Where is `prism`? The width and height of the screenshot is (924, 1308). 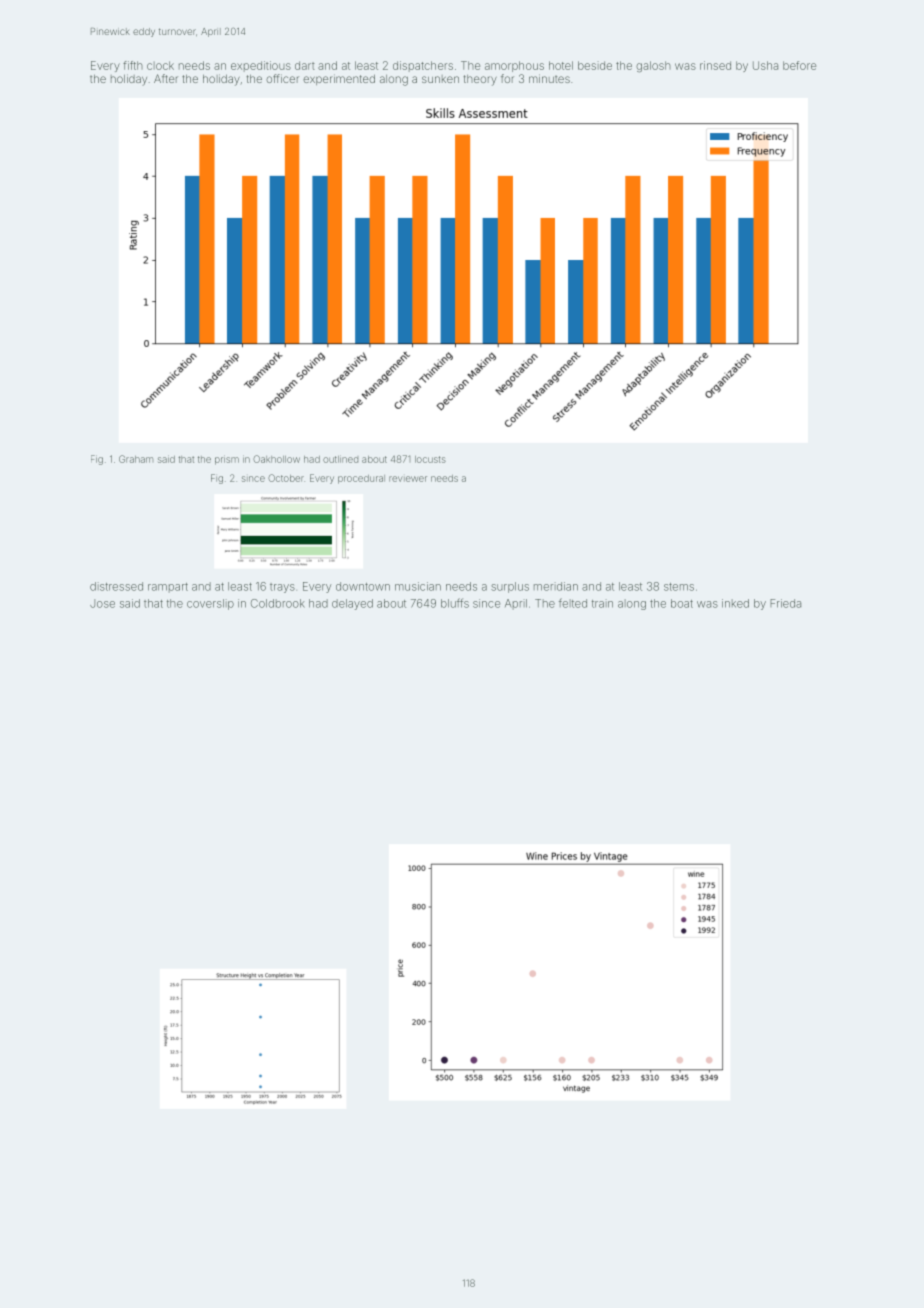 prism is located at coordinates (227, 460).
